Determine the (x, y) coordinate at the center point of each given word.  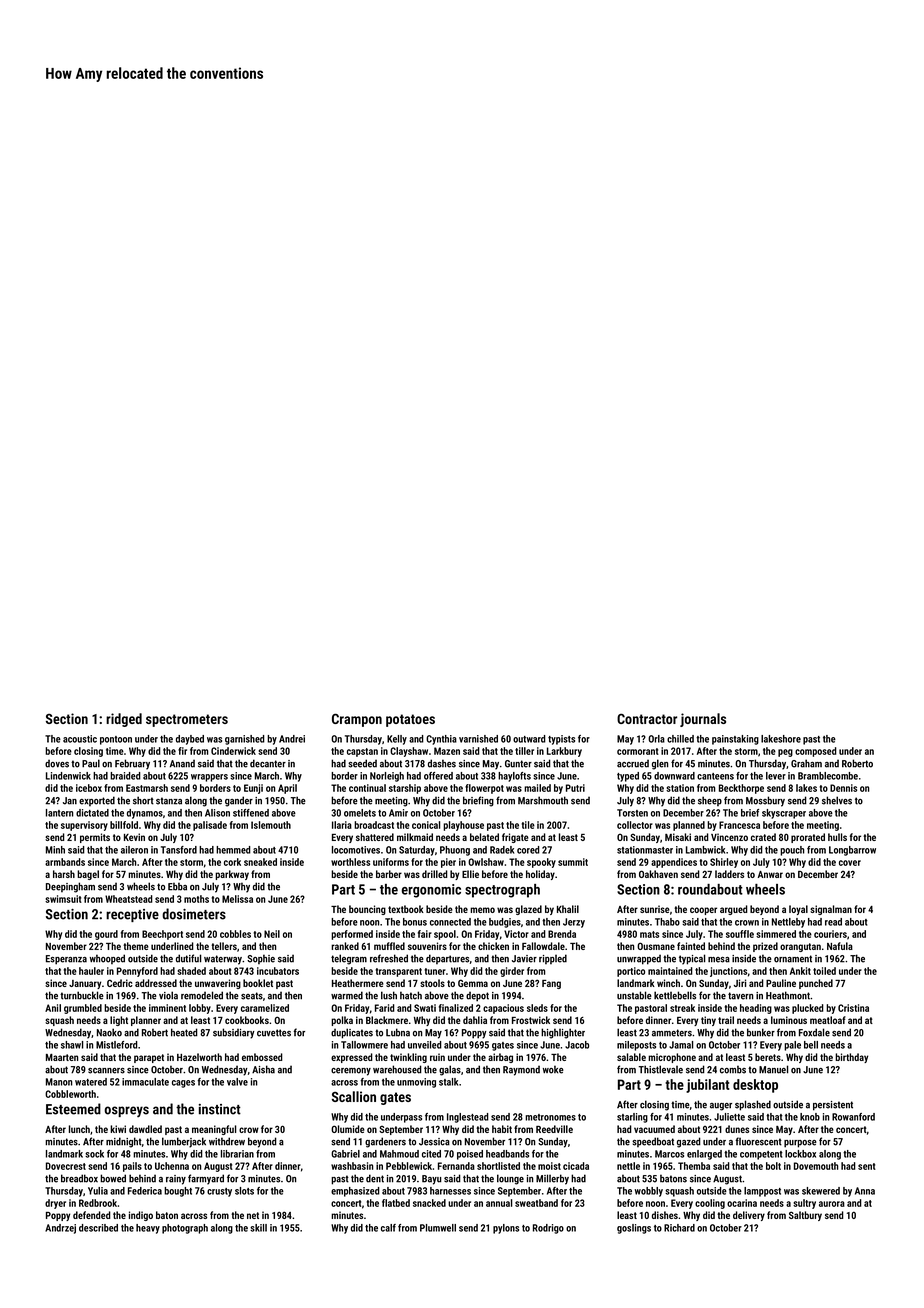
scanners (106, 1071)
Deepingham (70, 887)
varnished (478, 739)
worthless (350, 862)
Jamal (681, 1045)
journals (703, 720)
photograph (185, 1229)
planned (689, 826)
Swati (425, 1008)
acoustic (80, 739)
